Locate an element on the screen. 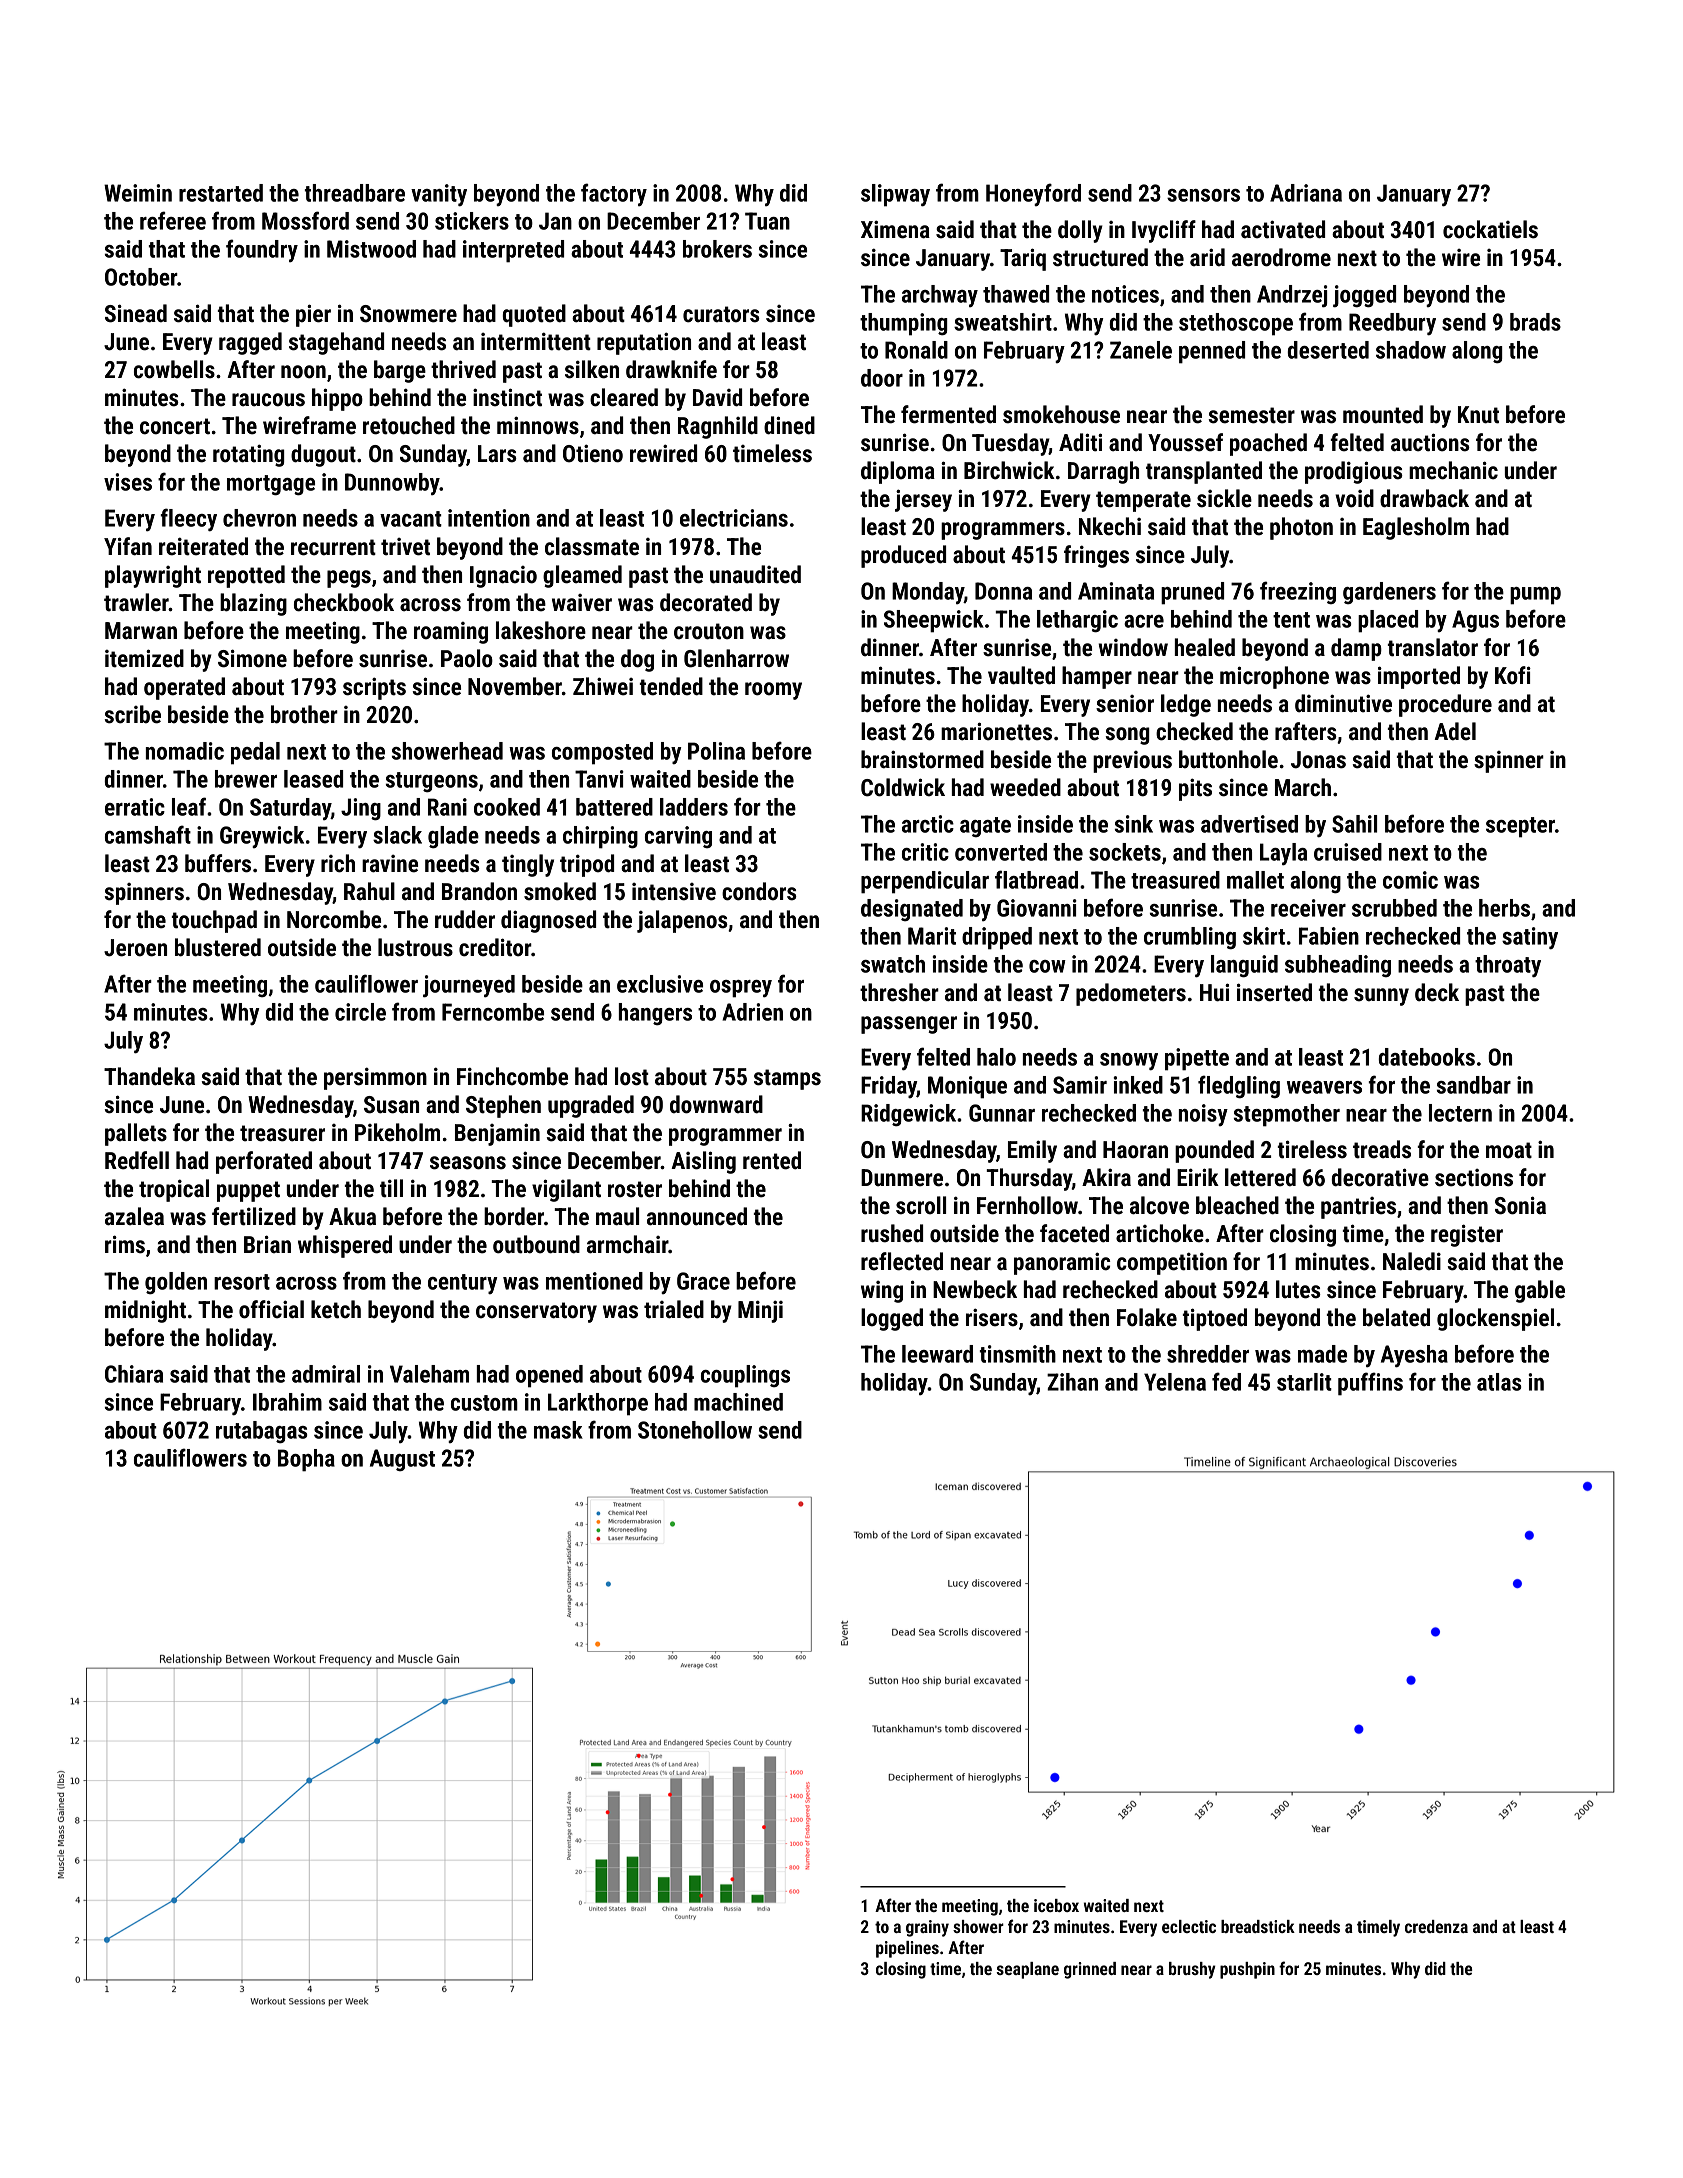  dog is located at coordinates (637, 660).
